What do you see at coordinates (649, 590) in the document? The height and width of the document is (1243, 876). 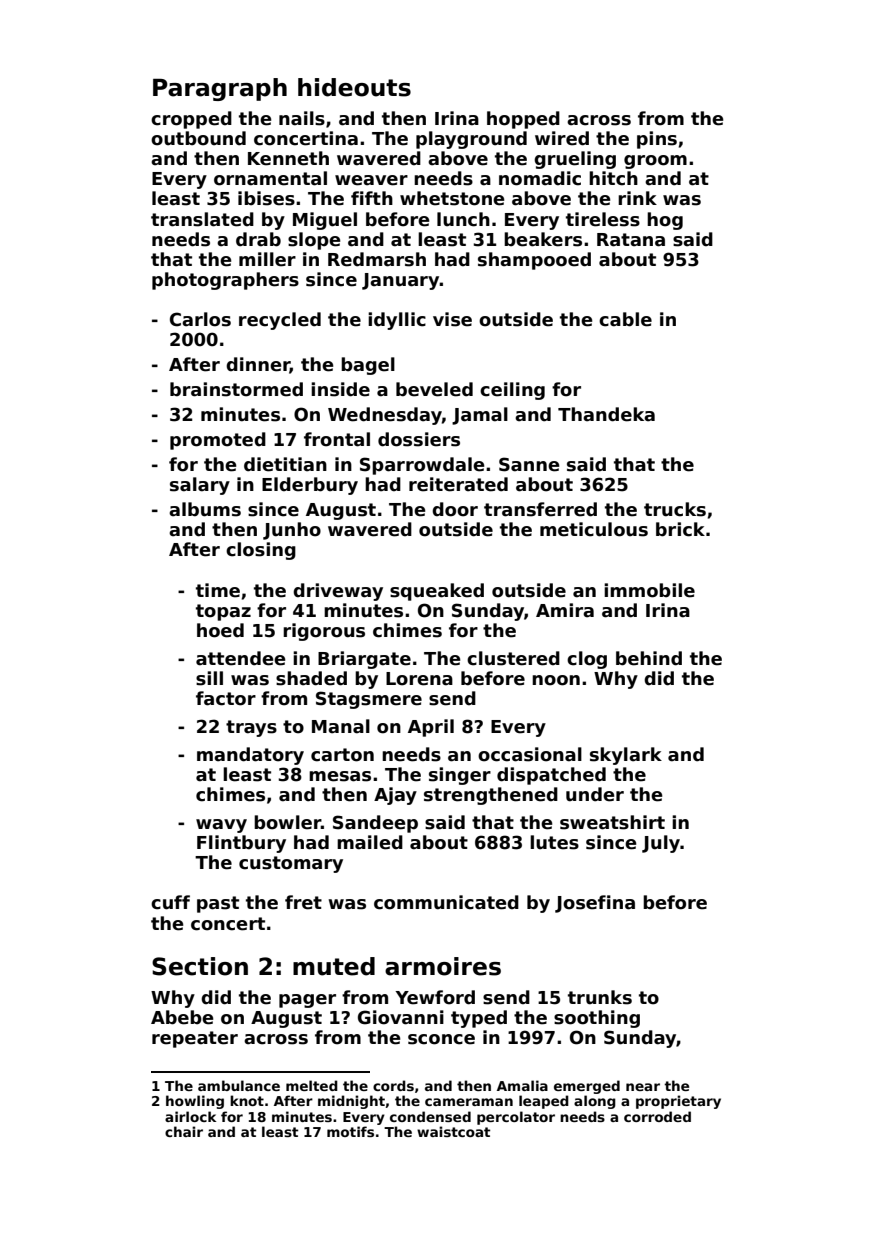 I see `immobile` at bounding box center [649, 590].
